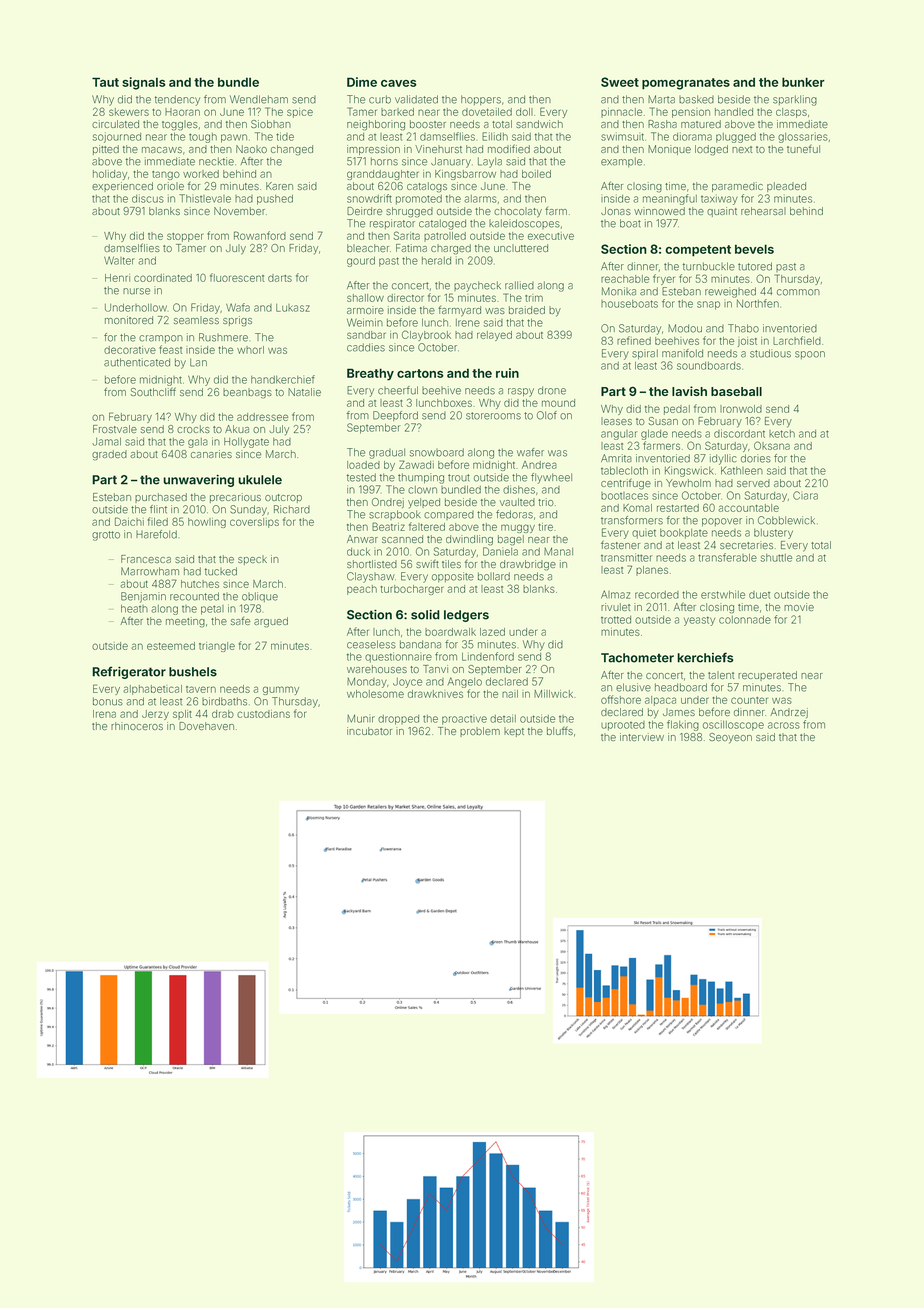  I want to click on boiled, so click(536, 174).
